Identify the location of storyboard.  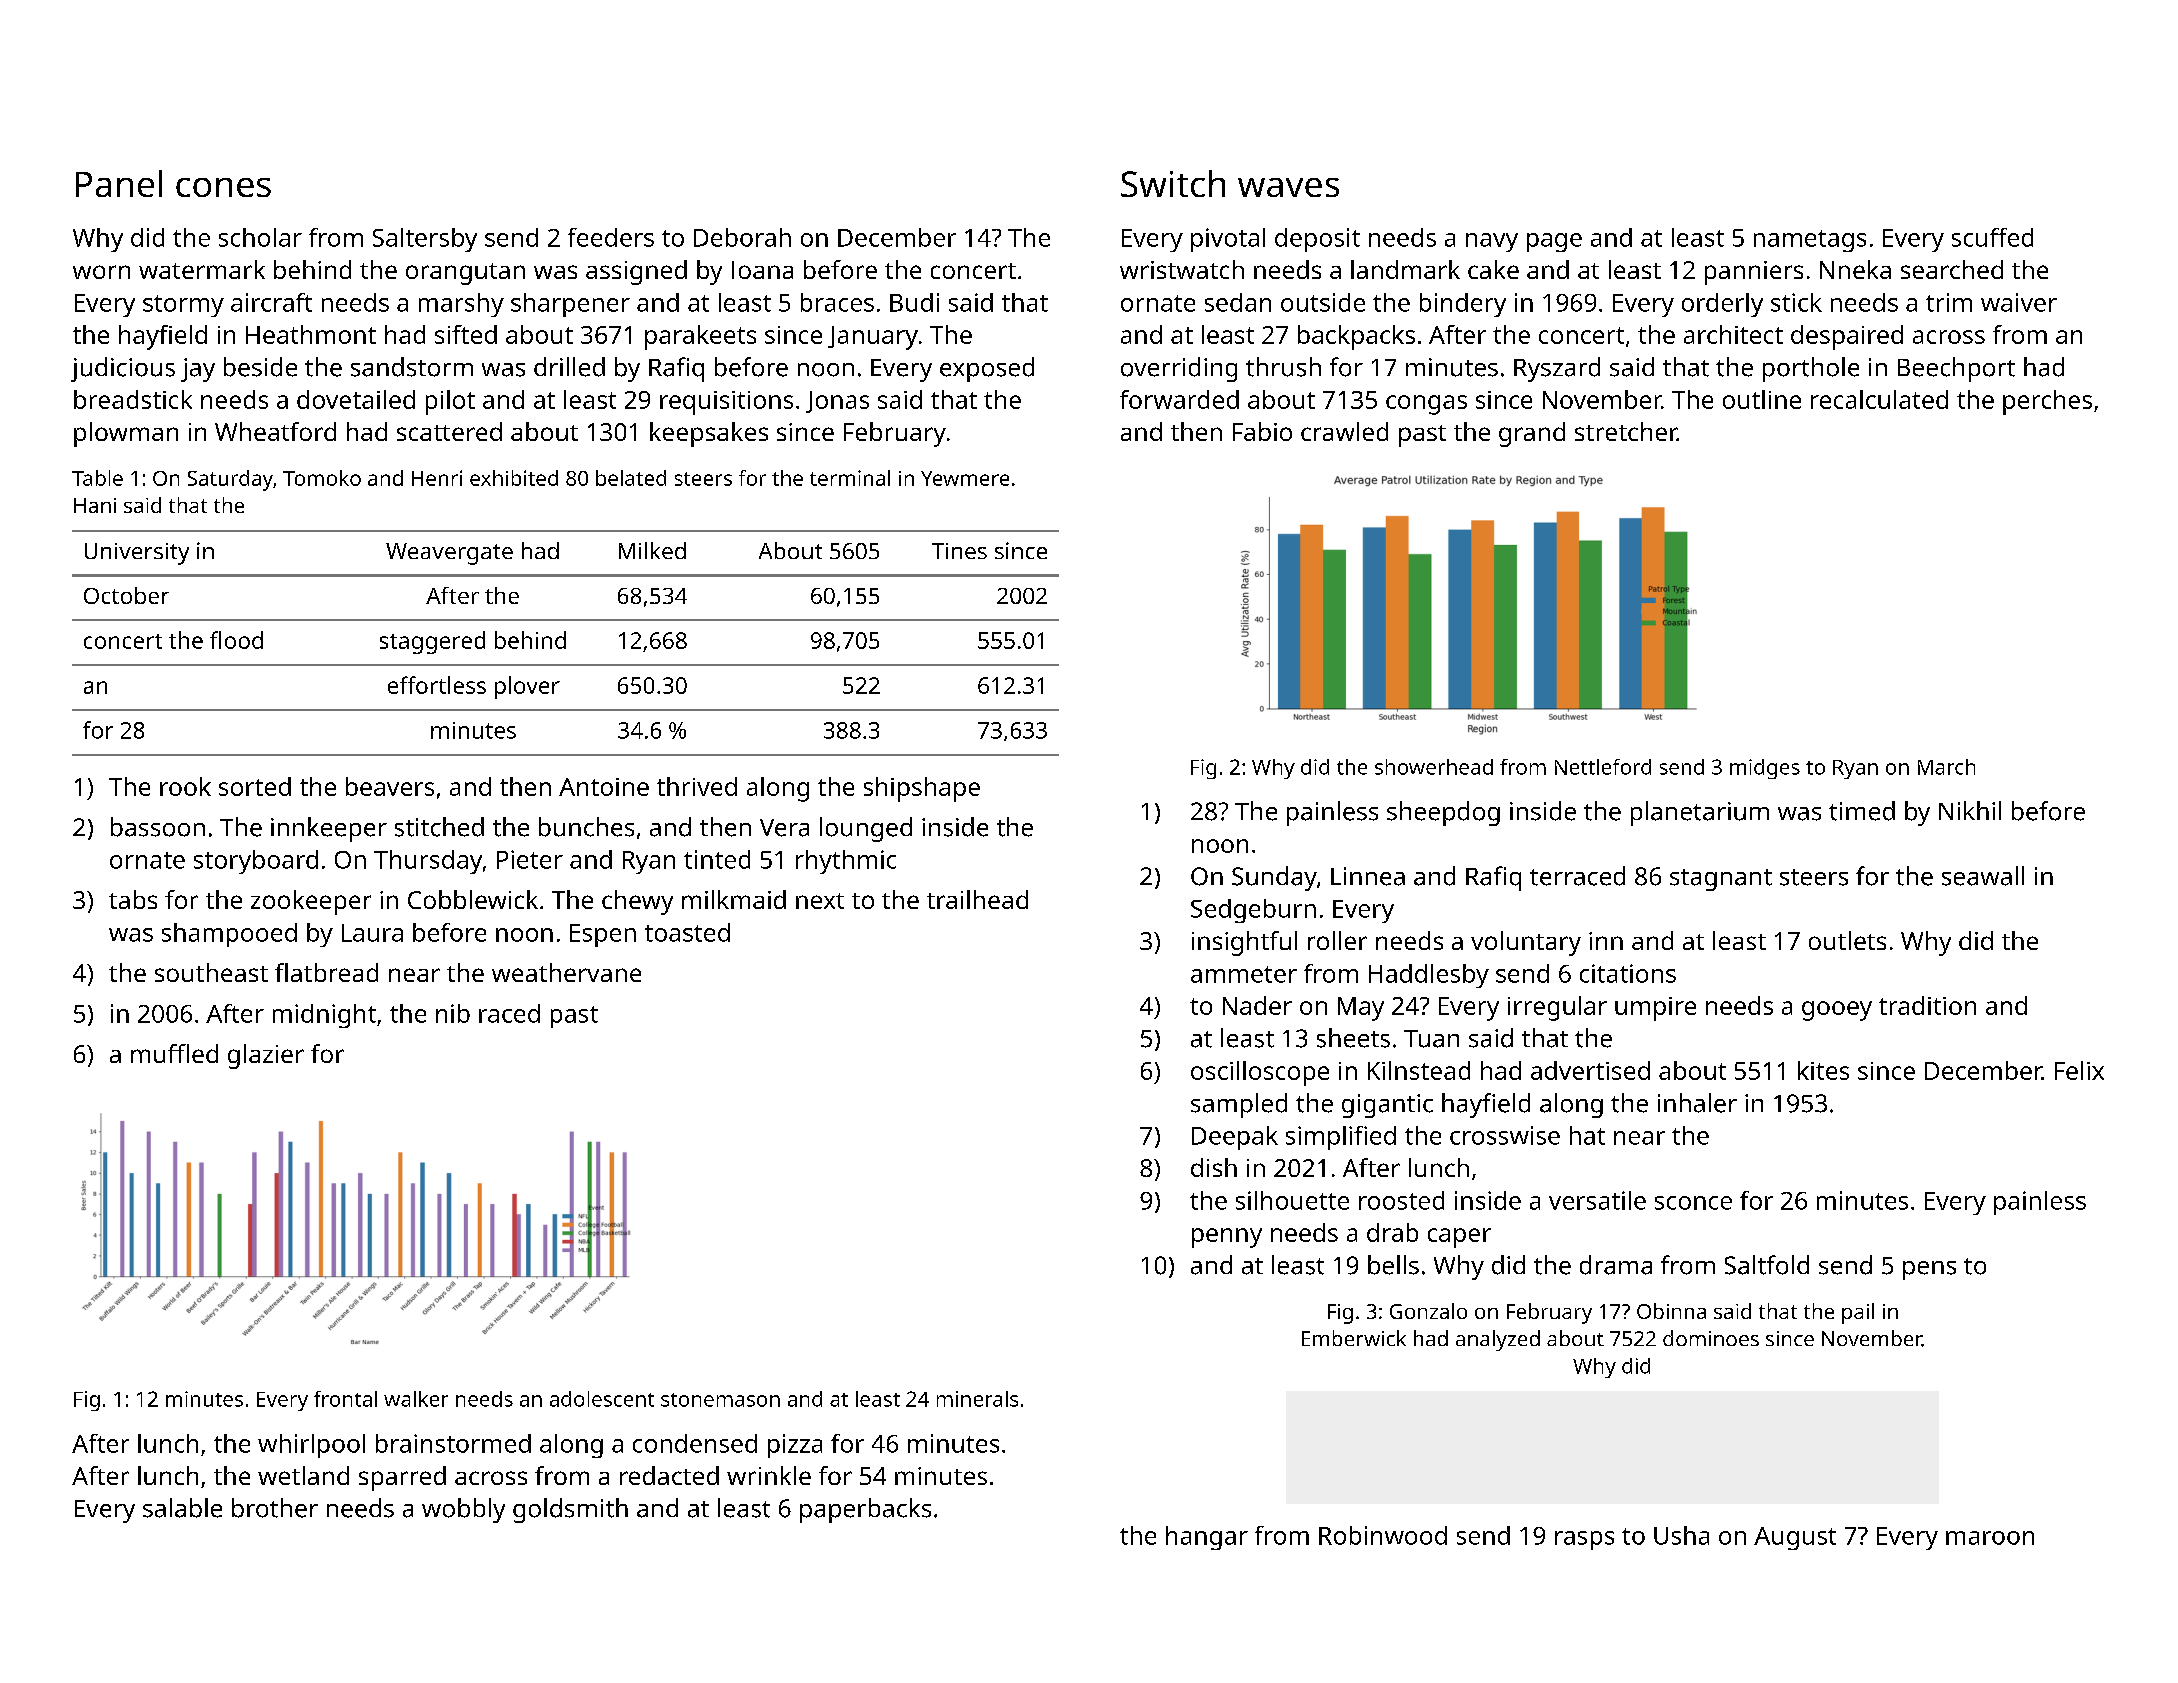
(256, 862).
